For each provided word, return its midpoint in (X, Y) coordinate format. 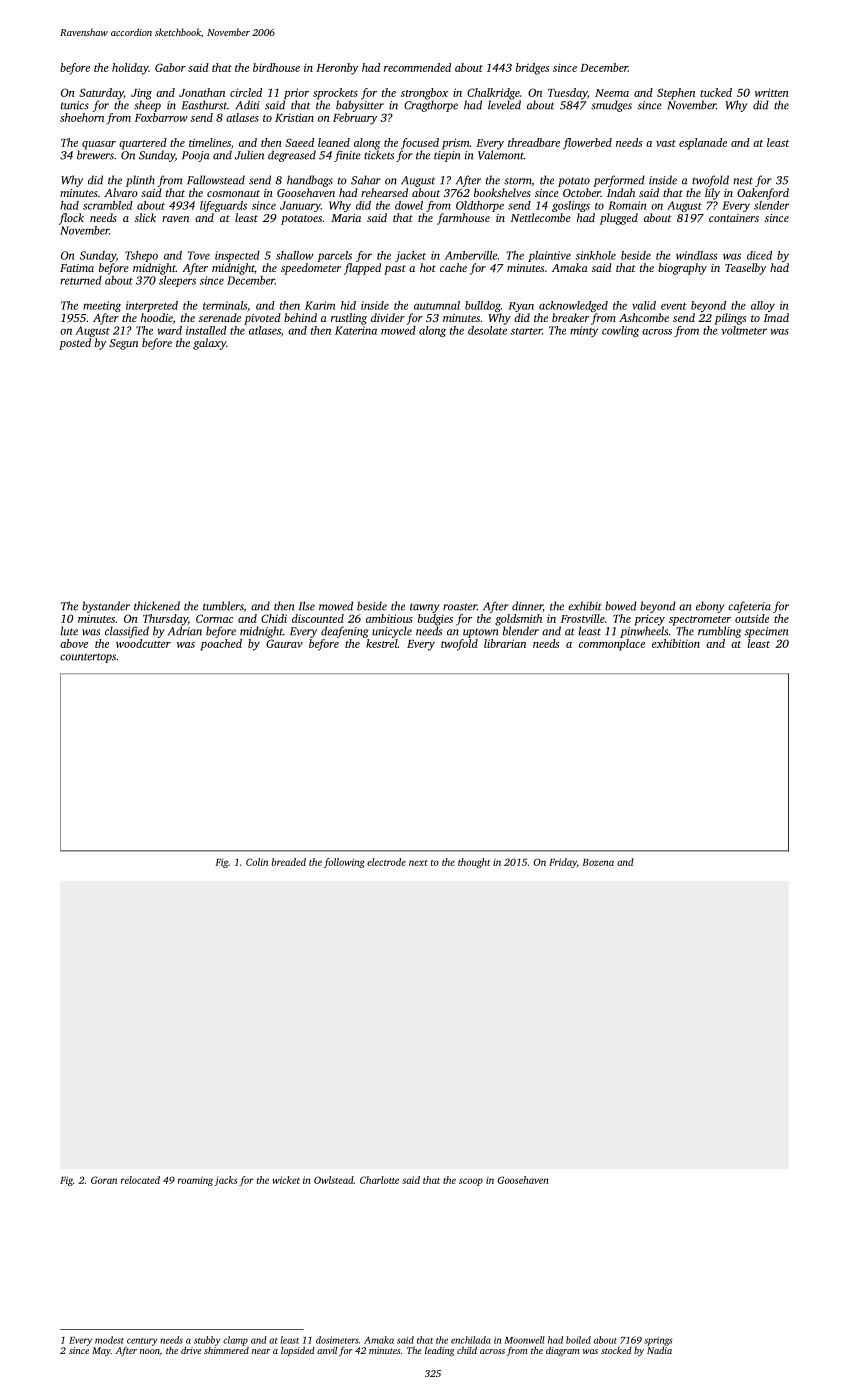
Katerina (356, 330)
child (467, 1350)
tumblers (223, 606)
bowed (621, 606)
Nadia (659, 1350)
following (344, 863)
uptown (480, 633)
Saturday (101, 94)
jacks (225, 1181)
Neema (612, 93)
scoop (471, 1182)
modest (109, 1340)
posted (75, 344)
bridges (532, 69)
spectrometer (700, 621)
